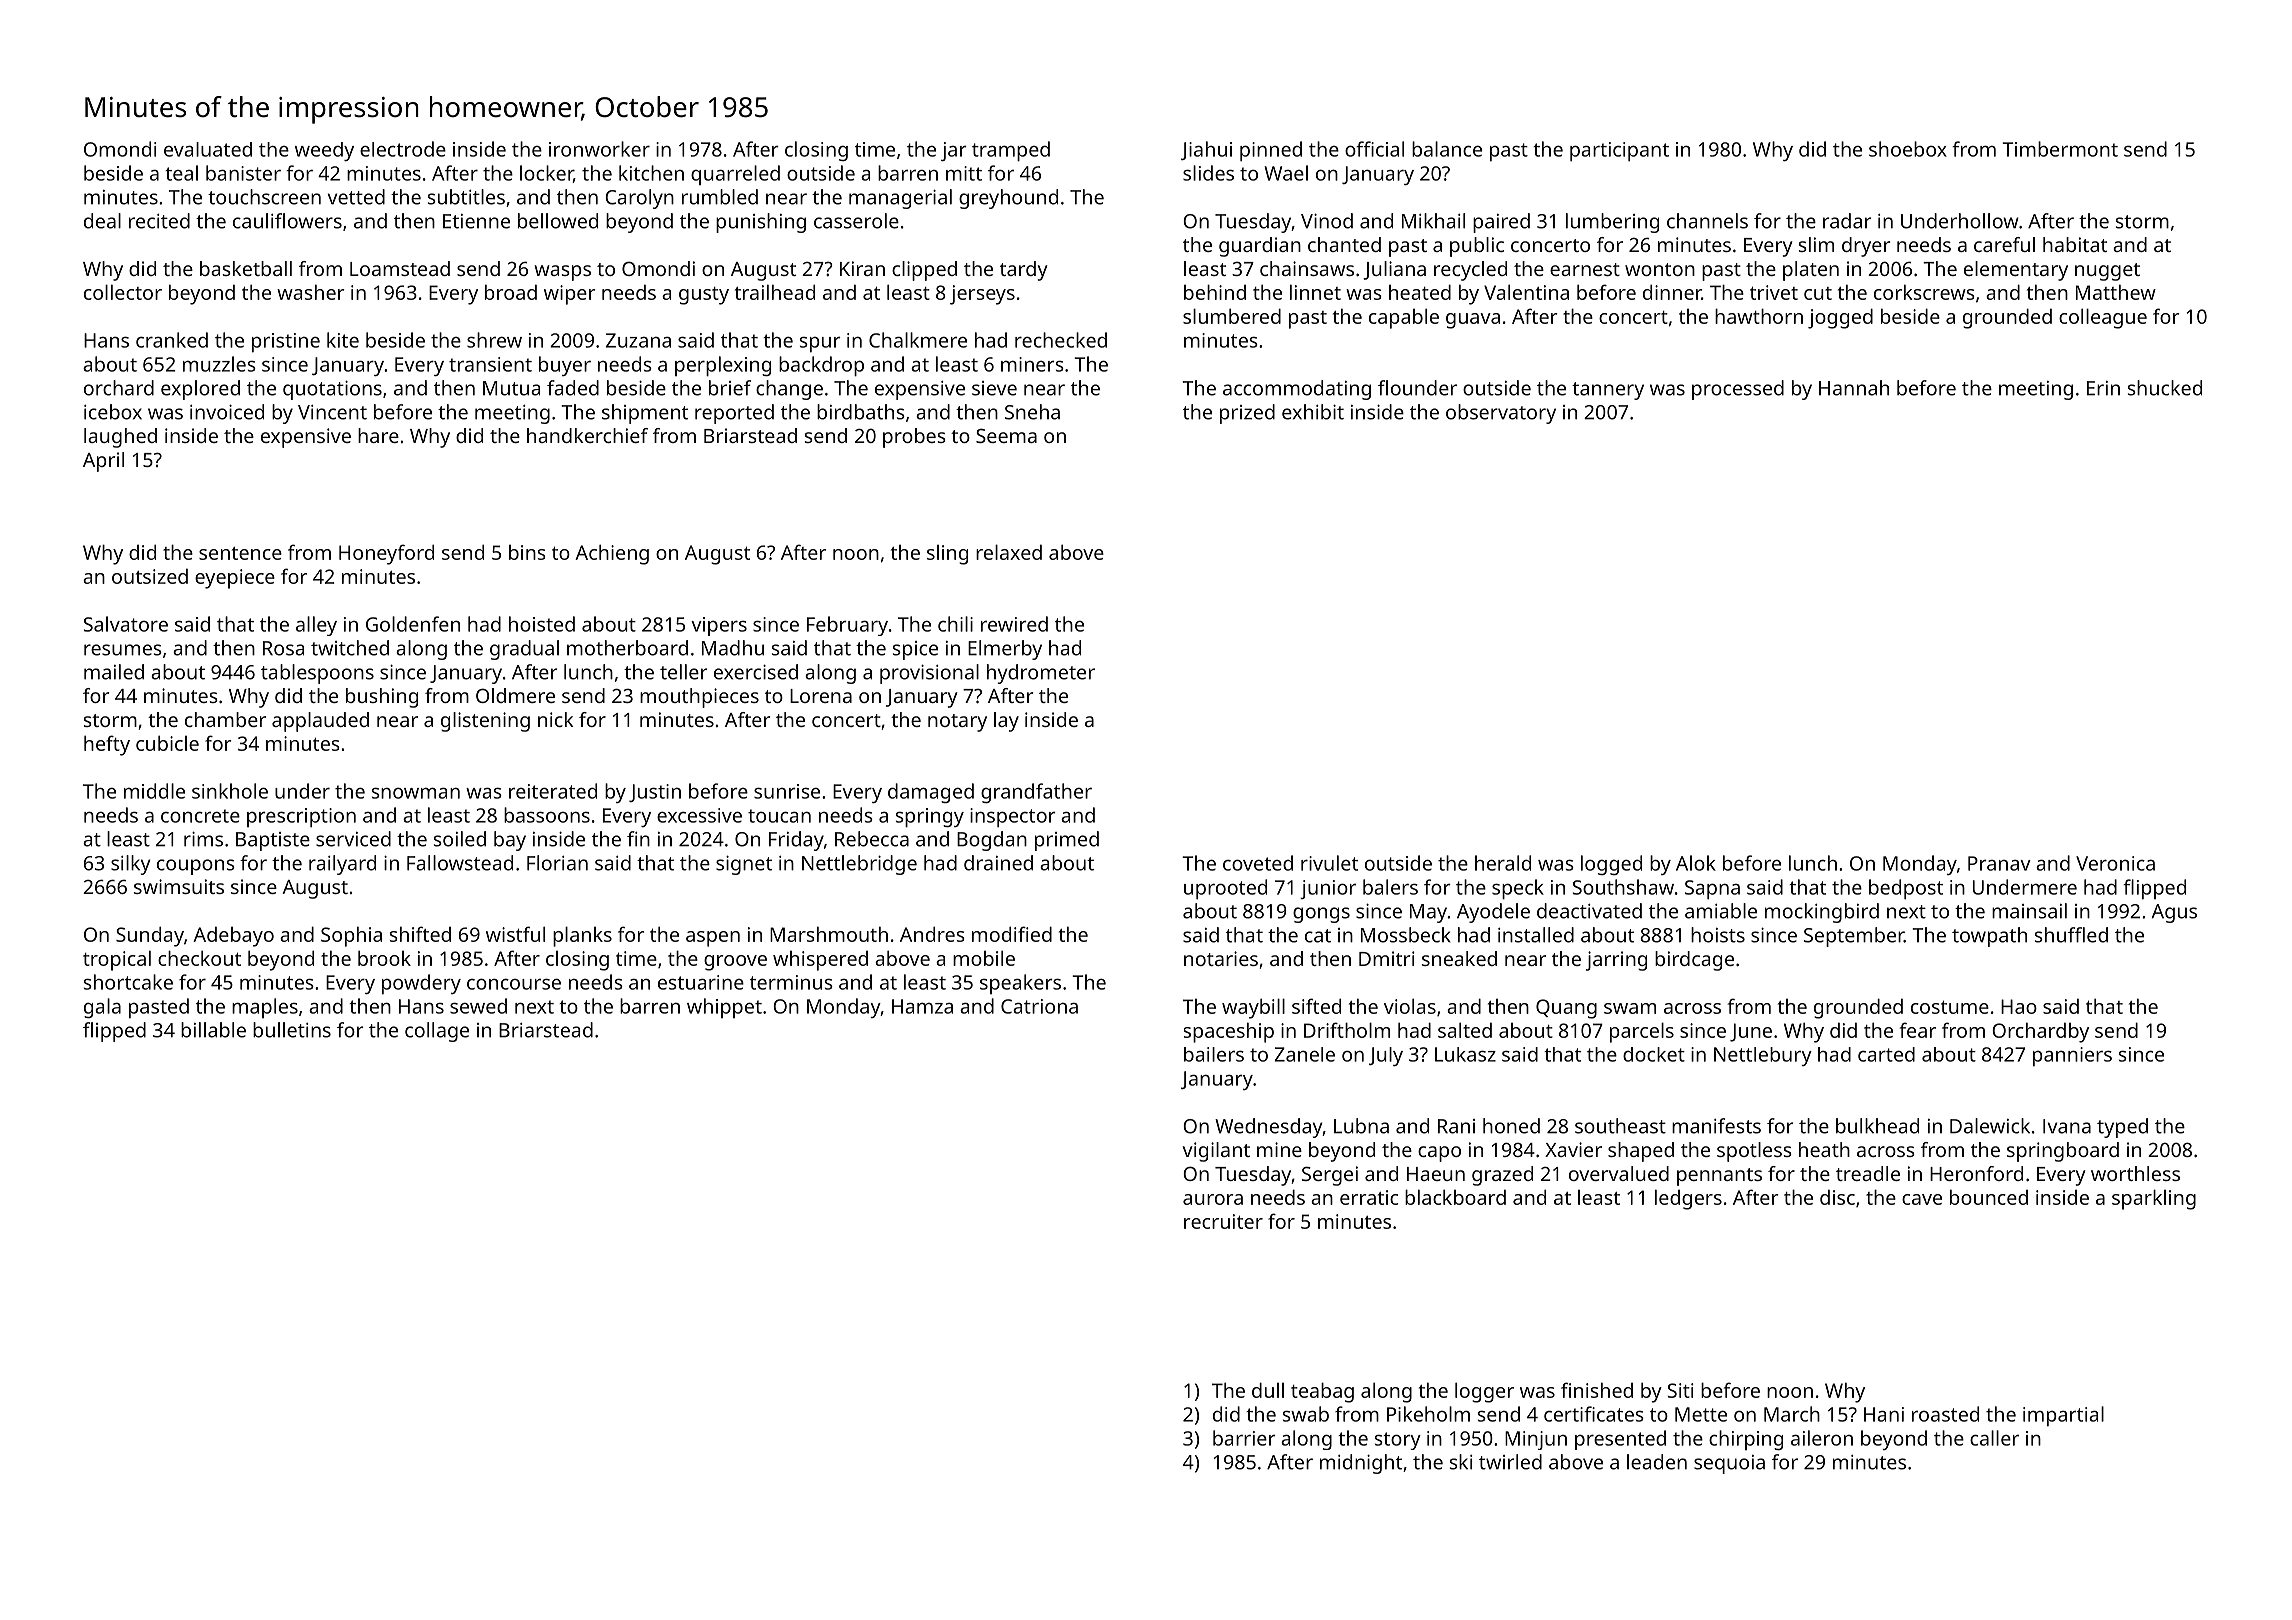  What do you see at coordinates (1244, 1438) in the page?
I see `barrier` at bounding box center [1244, 1438].
